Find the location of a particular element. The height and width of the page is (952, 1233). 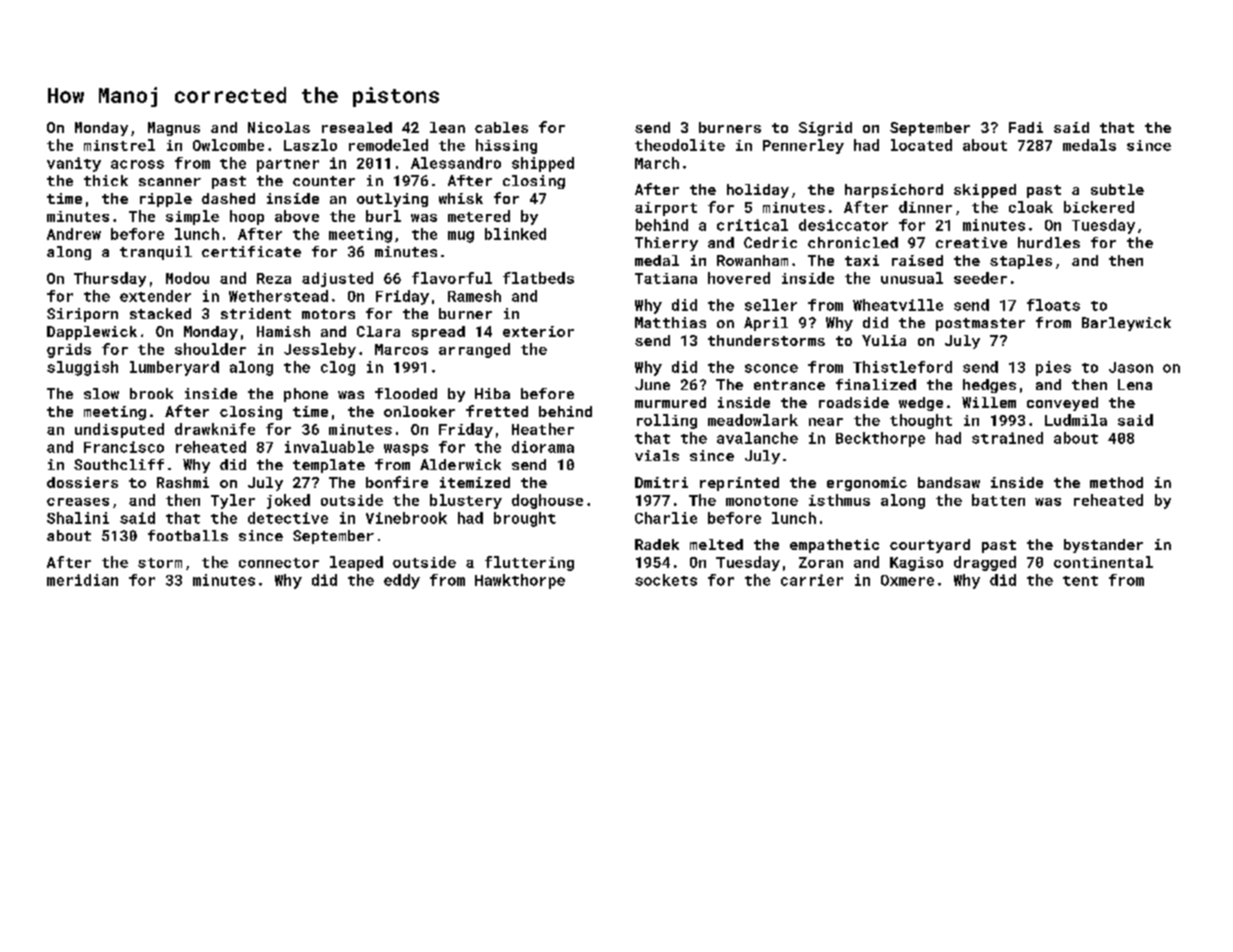

tent is located at coordinates (1080, 581).
